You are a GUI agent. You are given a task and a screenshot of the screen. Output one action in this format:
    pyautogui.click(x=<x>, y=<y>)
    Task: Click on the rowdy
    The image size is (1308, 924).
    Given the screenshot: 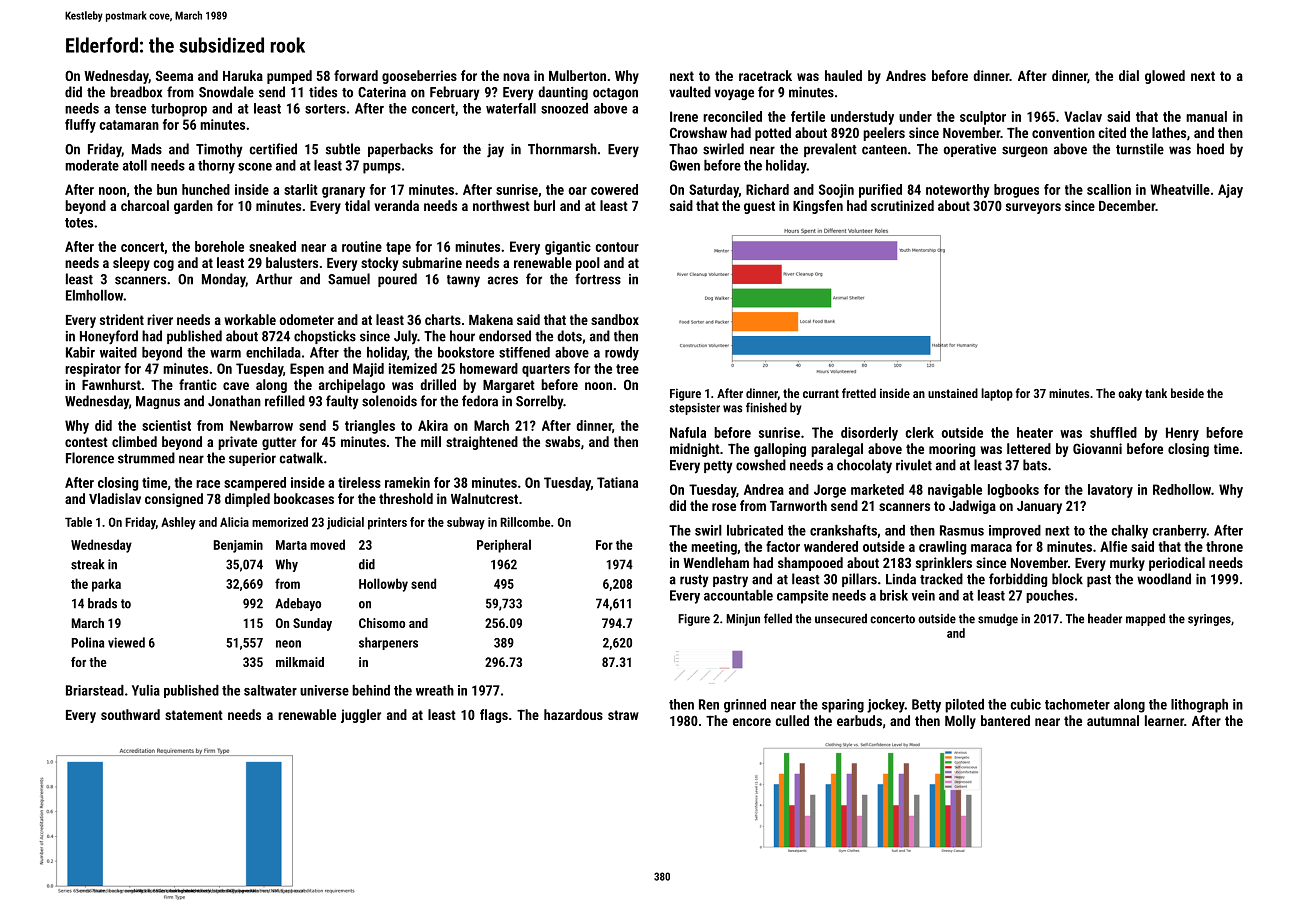 What is the action you would take?
    pyautogui.click(x=622, y=354)
